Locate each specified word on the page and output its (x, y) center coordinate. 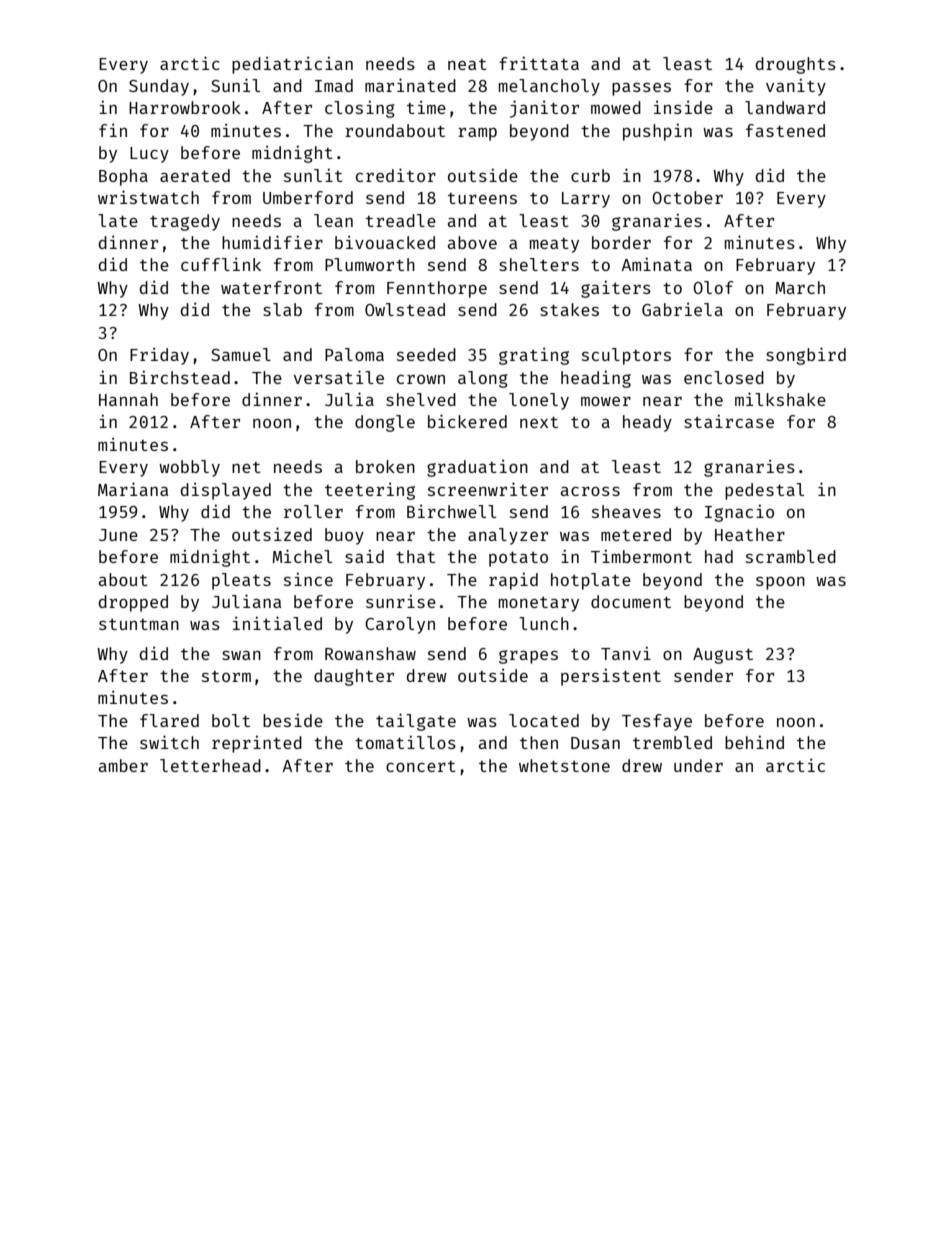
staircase (729, 421)
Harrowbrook (185, 107)
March (800, 287)
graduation (477, 468)
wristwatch (148, 197)
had (719, 556)
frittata (539, 63)
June (118, 535)
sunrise (401, 601)
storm (226, 676)
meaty (554, 245)
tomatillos (405, 742)
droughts (795, 65)
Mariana (133, 489)
